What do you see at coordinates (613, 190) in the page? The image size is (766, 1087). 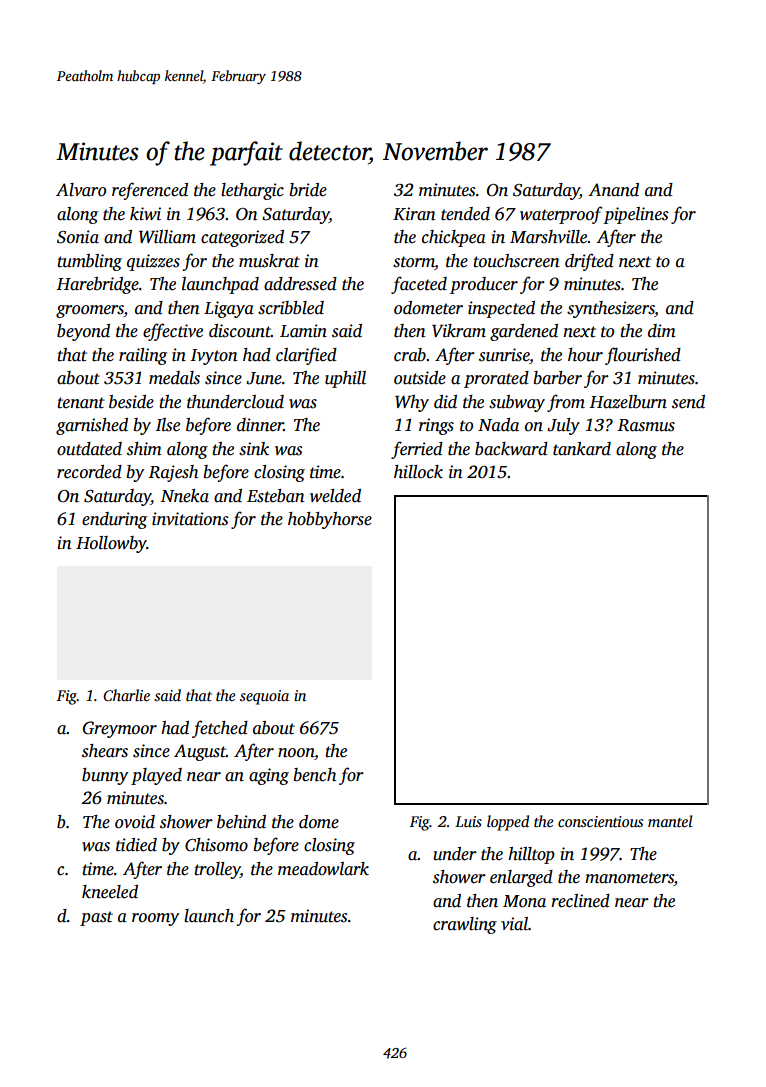 I see `Anand` at bounding box center [613, 190].
